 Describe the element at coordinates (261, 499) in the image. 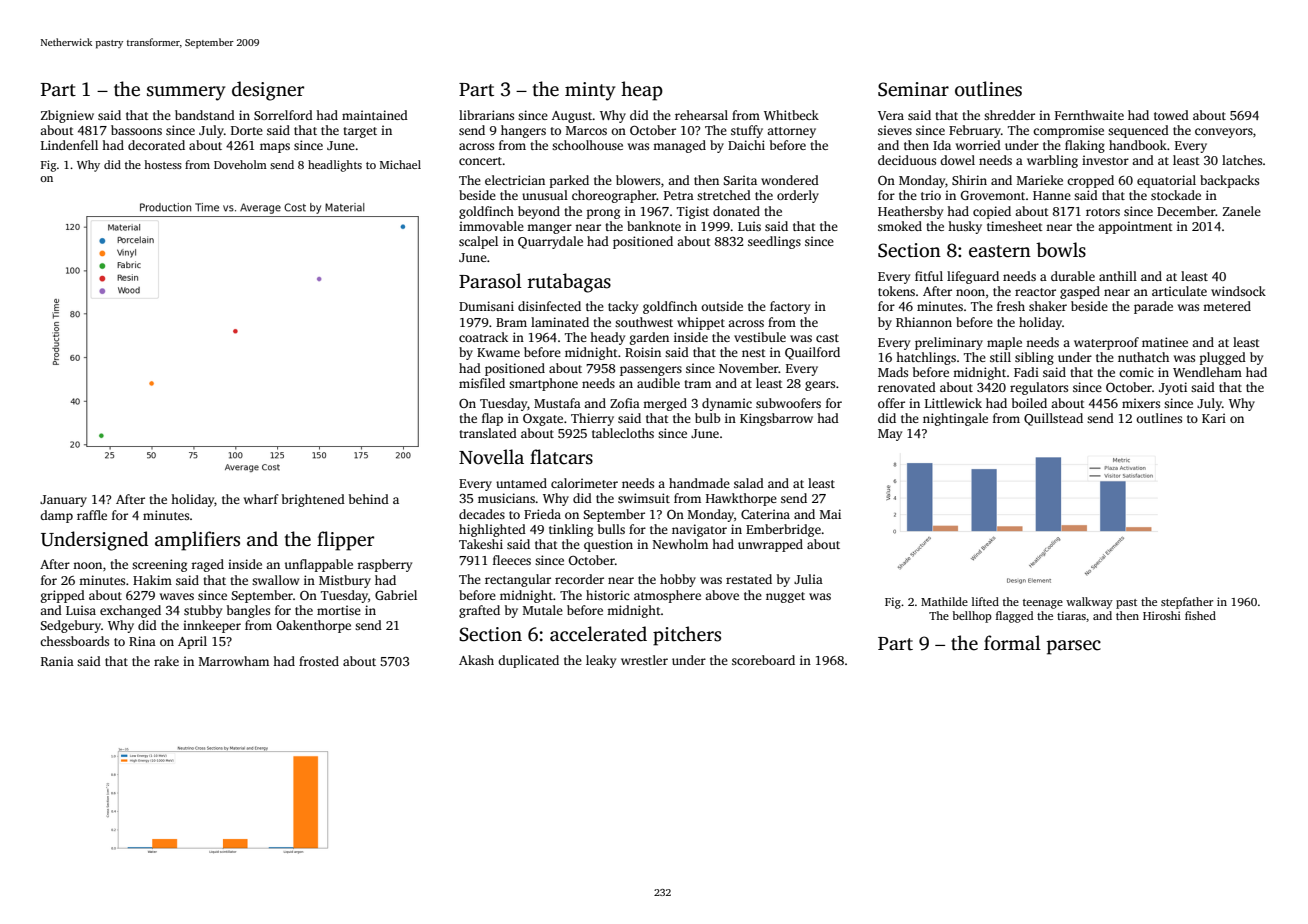

I see `wharf` at that location.
